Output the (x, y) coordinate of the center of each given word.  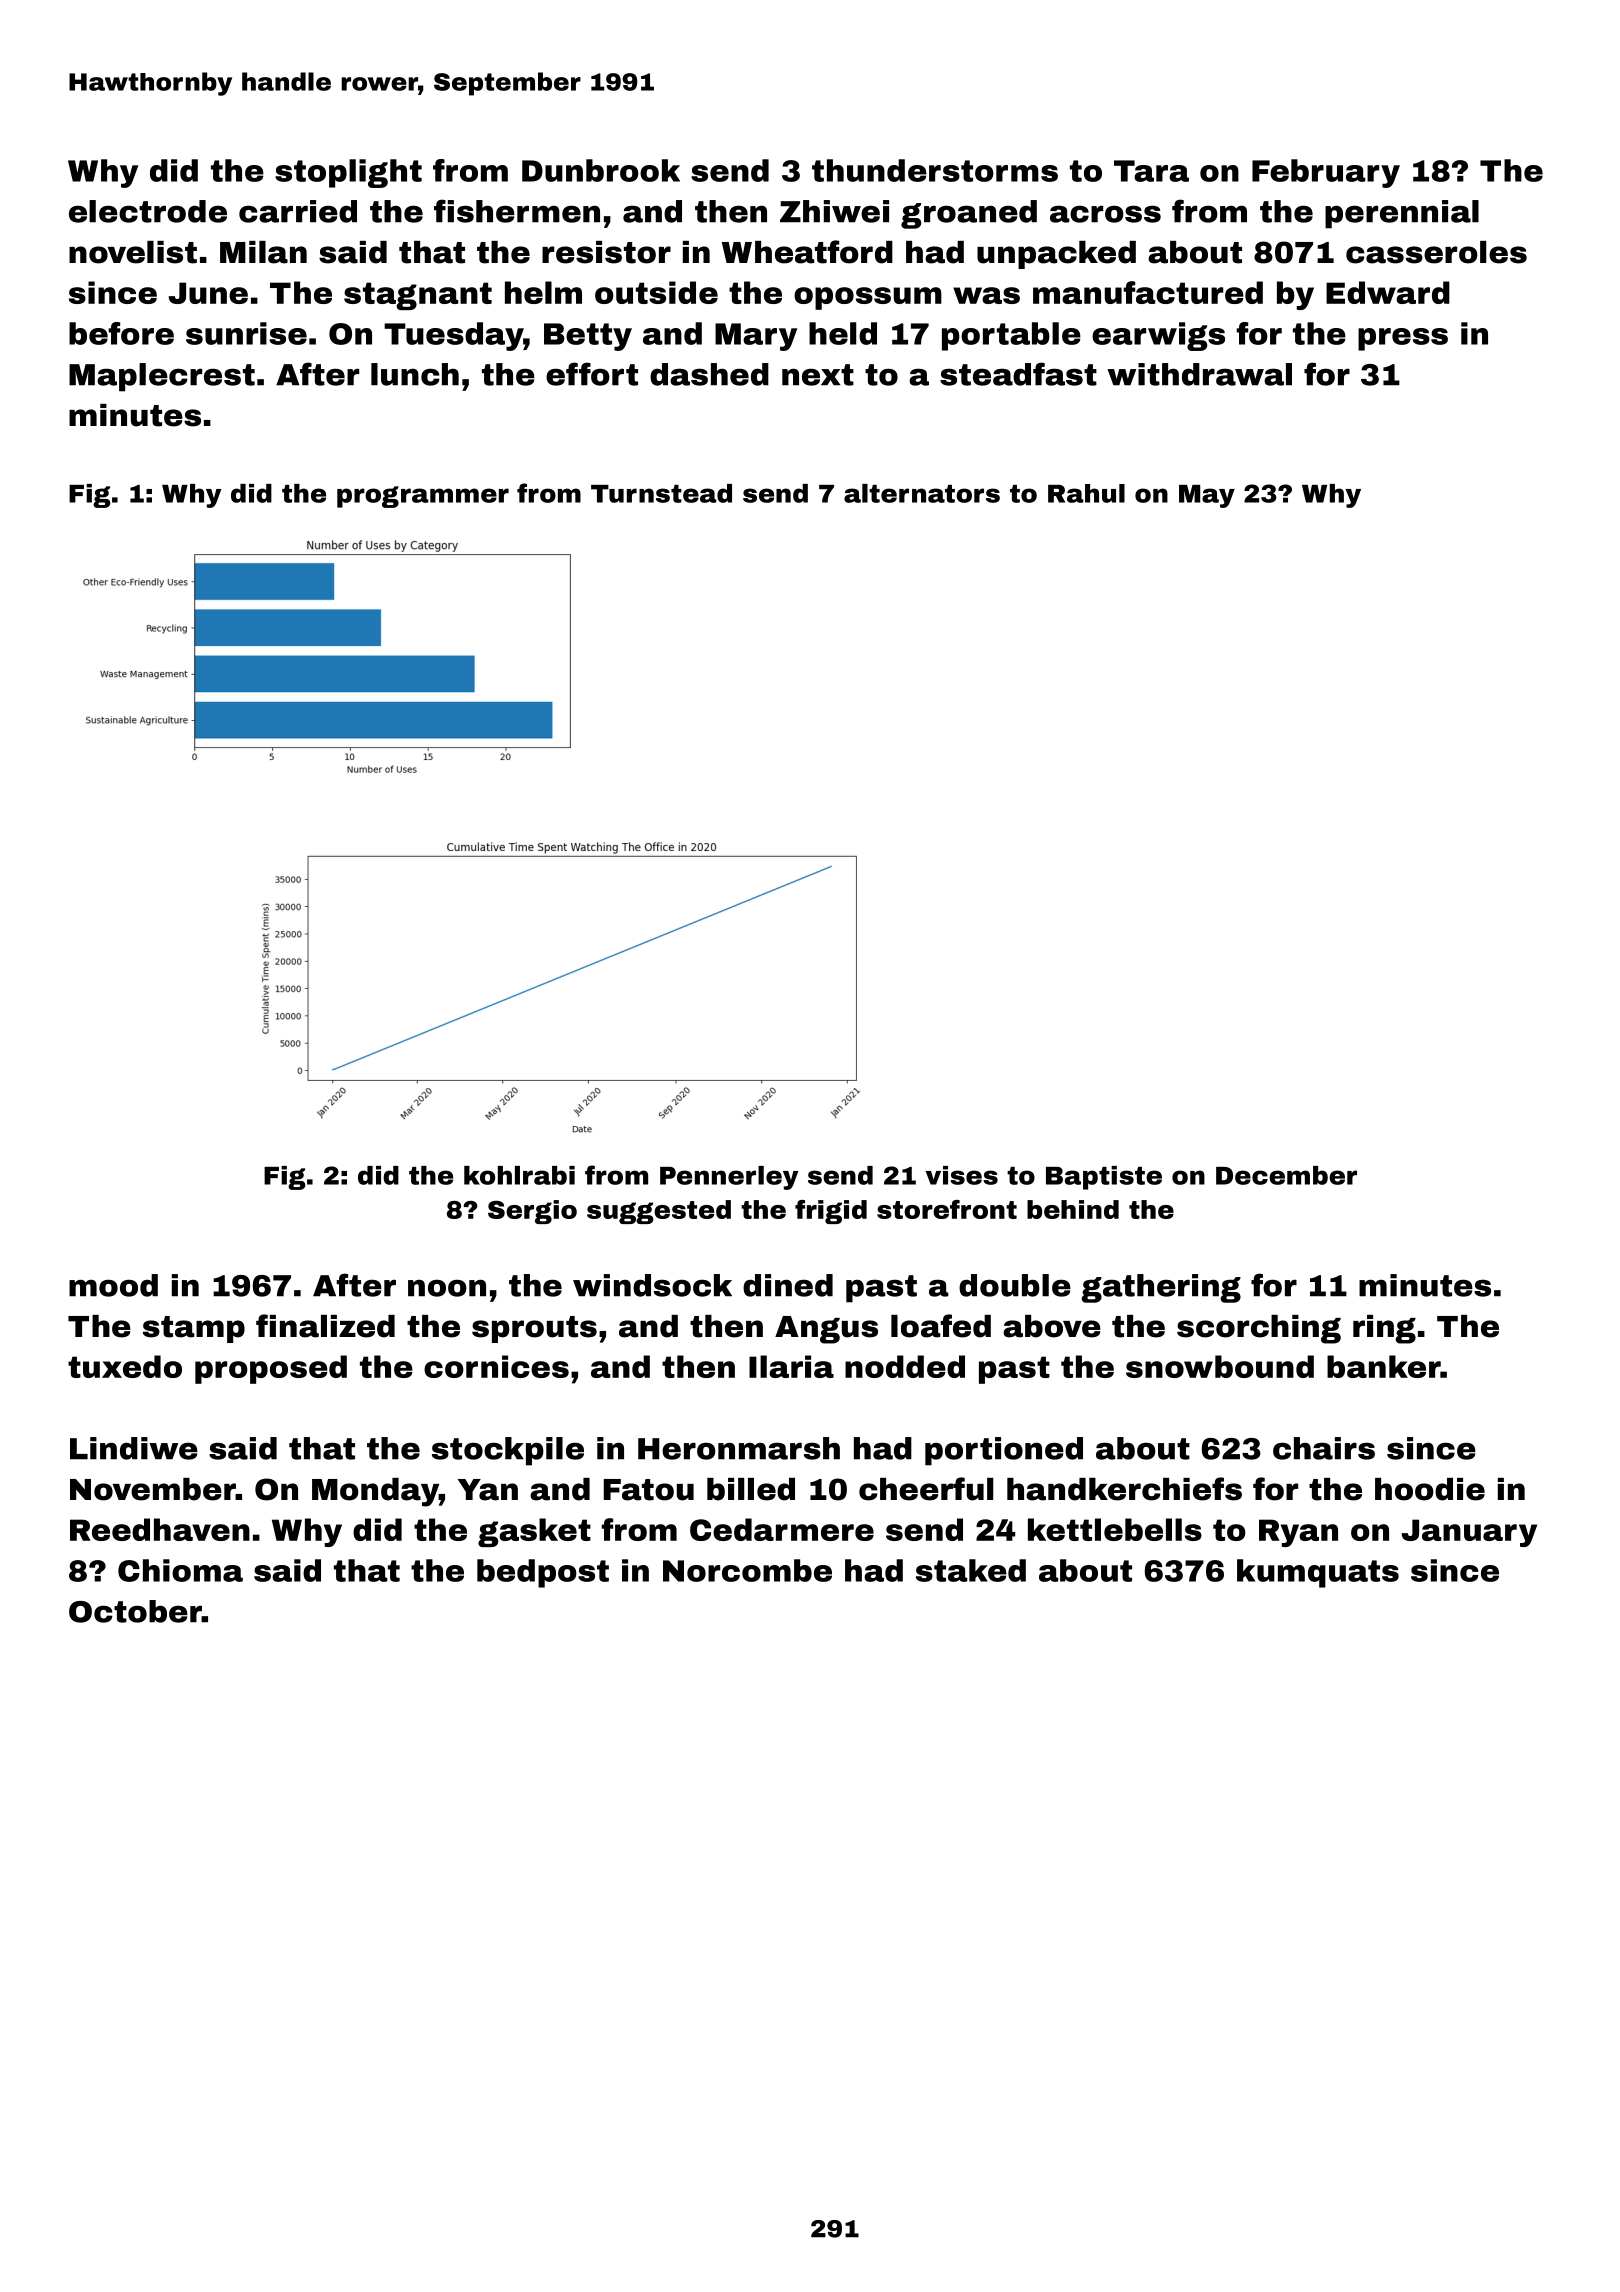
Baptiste (1104, 1178)
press (1403, 339)
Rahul (1086, 493)
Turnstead (661, 493)
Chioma (180, 1570)
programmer (423, 497)
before (121, 333)
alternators (922, 493)
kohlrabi (519, 1175)
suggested (659, 1212)
